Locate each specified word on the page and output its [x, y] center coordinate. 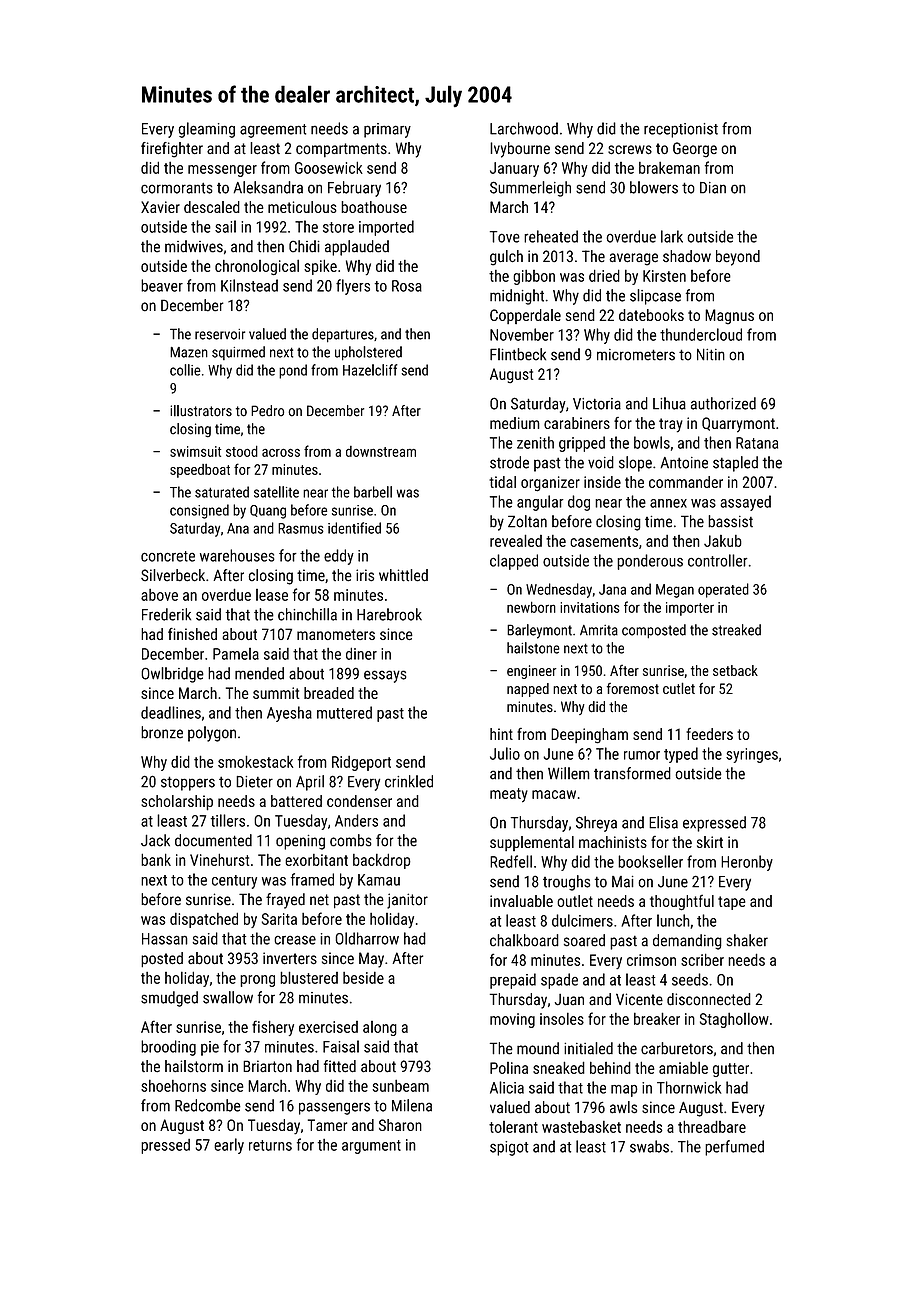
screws [630, 150]
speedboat [200, 471]
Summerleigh [530, 189]
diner [361, 653]
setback [735, 670]
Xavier [160, 207]
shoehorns [173, 1085]
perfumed [734, 1148]
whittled [403, 575]
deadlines [171, 712]
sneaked [559, 1067]
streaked [736, 630]
